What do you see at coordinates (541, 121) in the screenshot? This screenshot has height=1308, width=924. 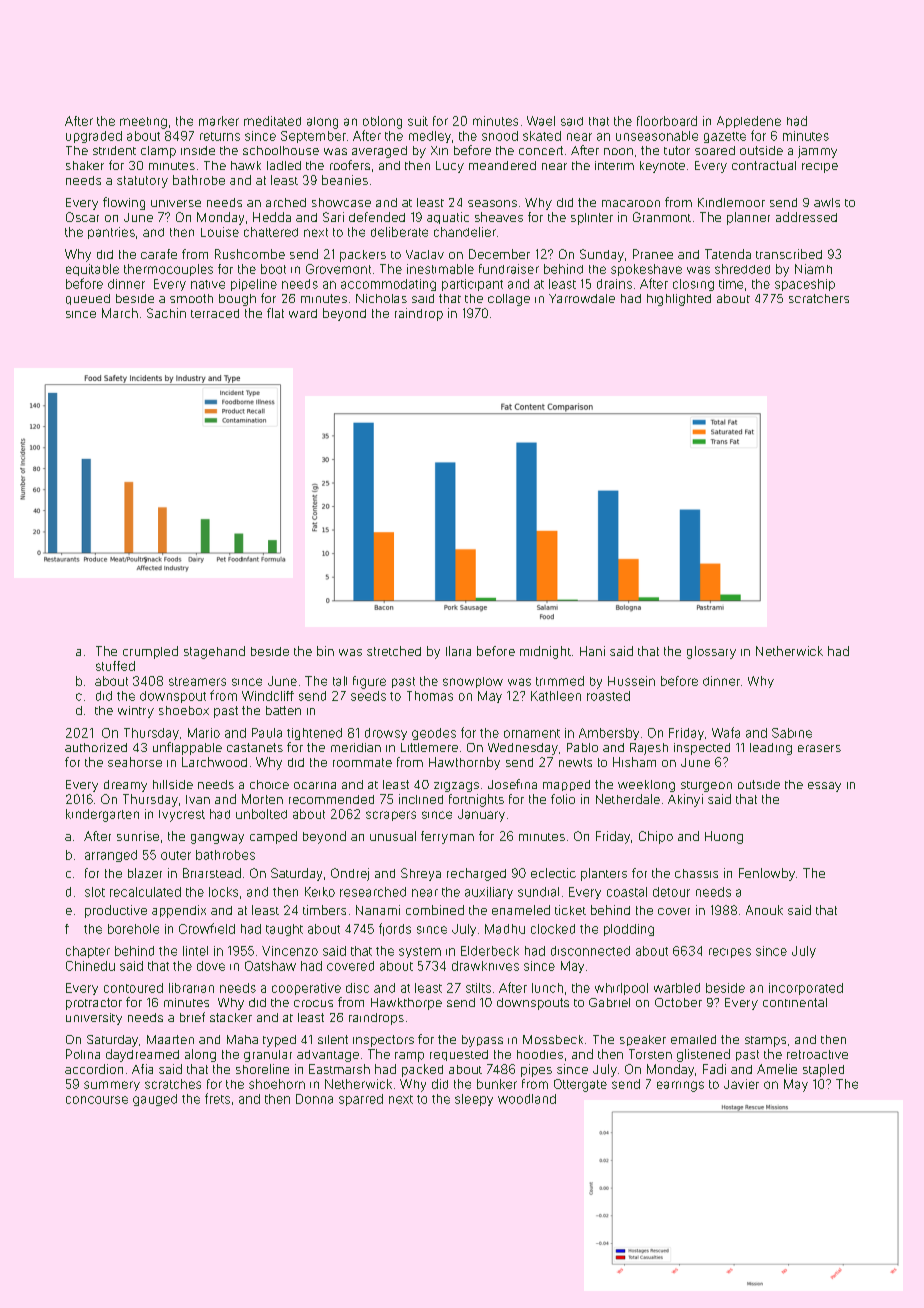 I see `Wael` at bounding box center [541, 121].
